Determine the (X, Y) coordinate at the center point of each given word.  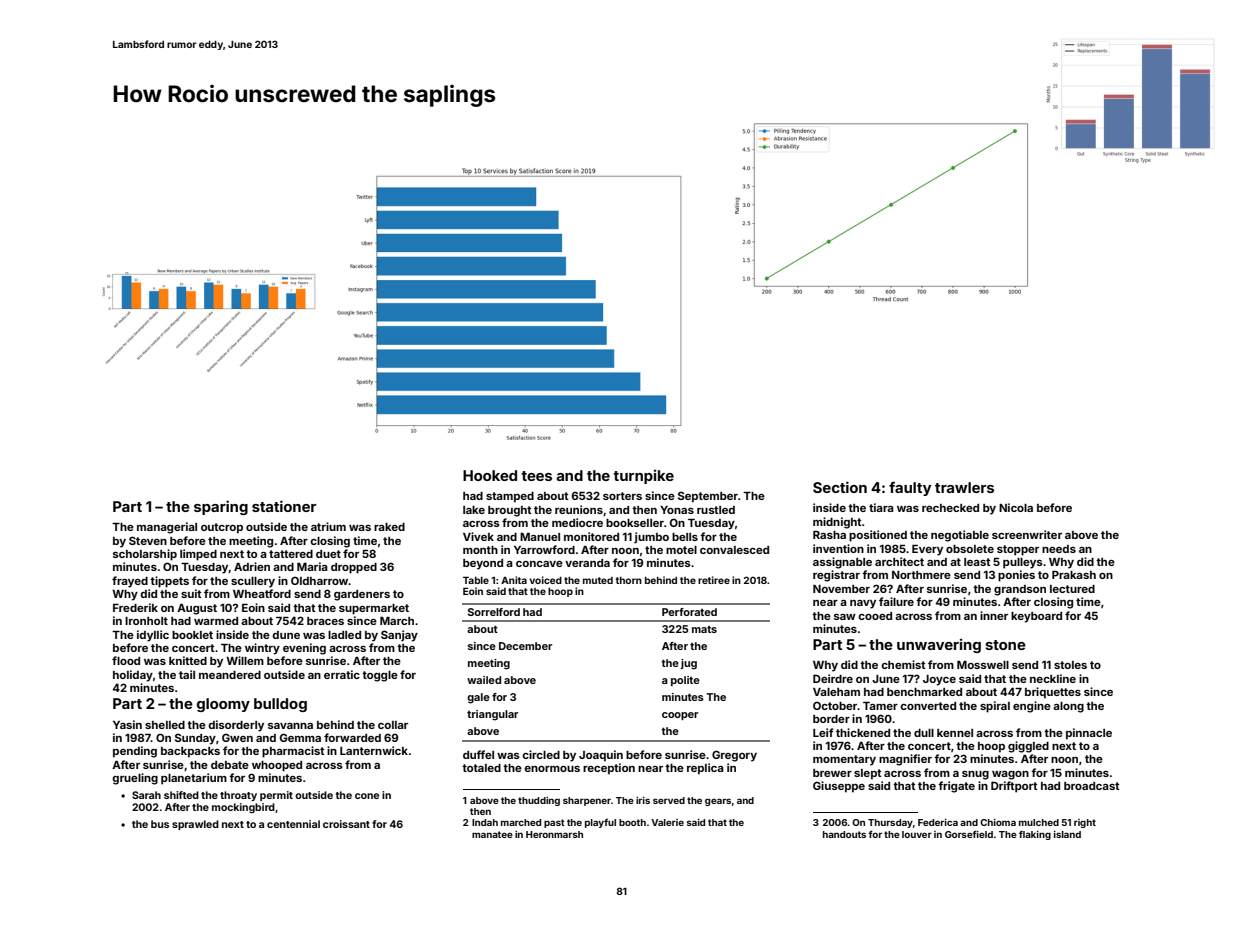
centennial (293, 824)
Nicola (1016, 507)
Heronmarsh (554, 834)
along (1068, 707)
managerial (167, 528)
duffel (478, 754)
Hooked (490, 475)
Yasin (127, 724)
